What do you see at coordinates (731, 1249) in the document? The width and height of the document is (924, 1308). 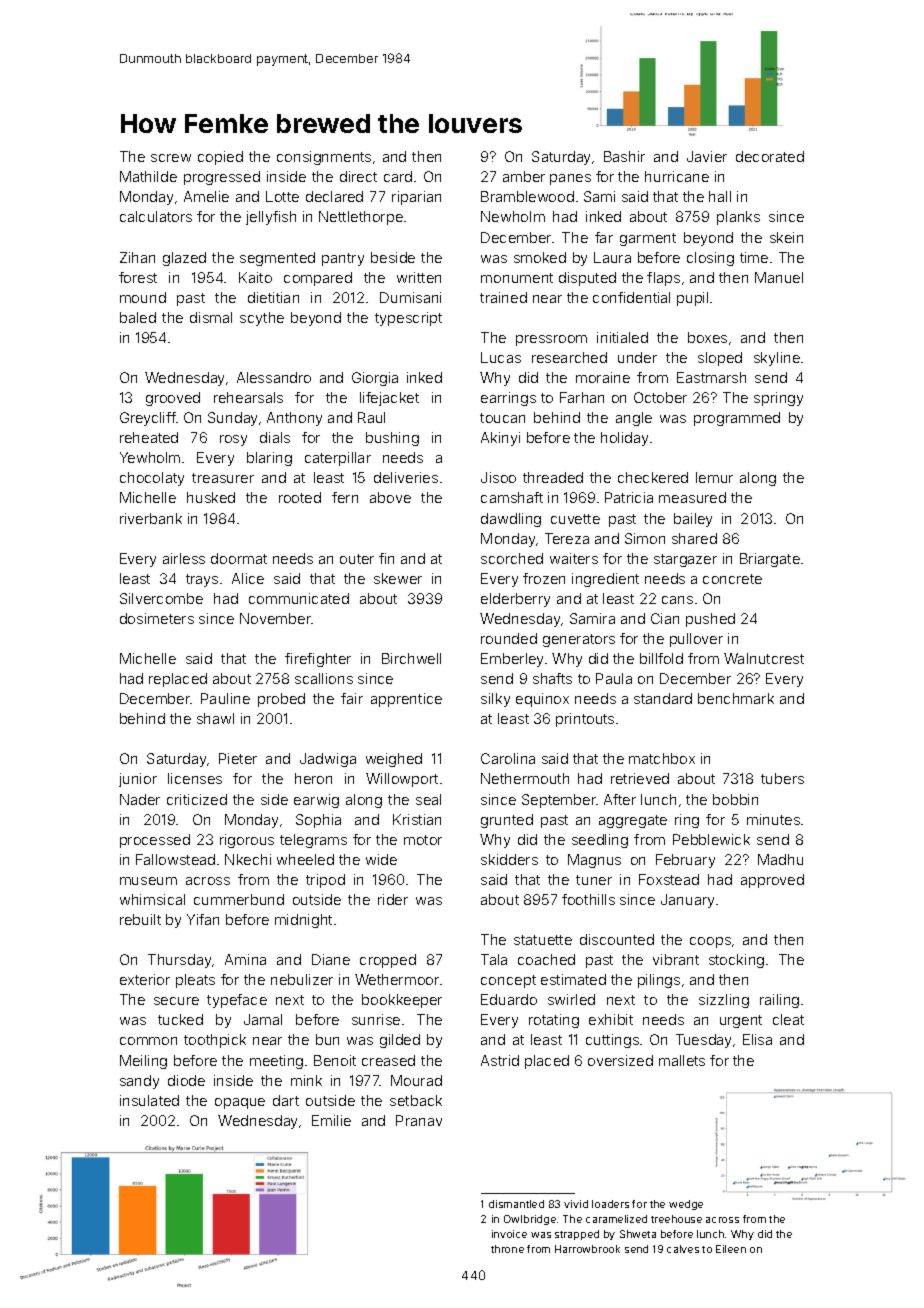 I see `Eileen` at bounding box center [731, 1249].
